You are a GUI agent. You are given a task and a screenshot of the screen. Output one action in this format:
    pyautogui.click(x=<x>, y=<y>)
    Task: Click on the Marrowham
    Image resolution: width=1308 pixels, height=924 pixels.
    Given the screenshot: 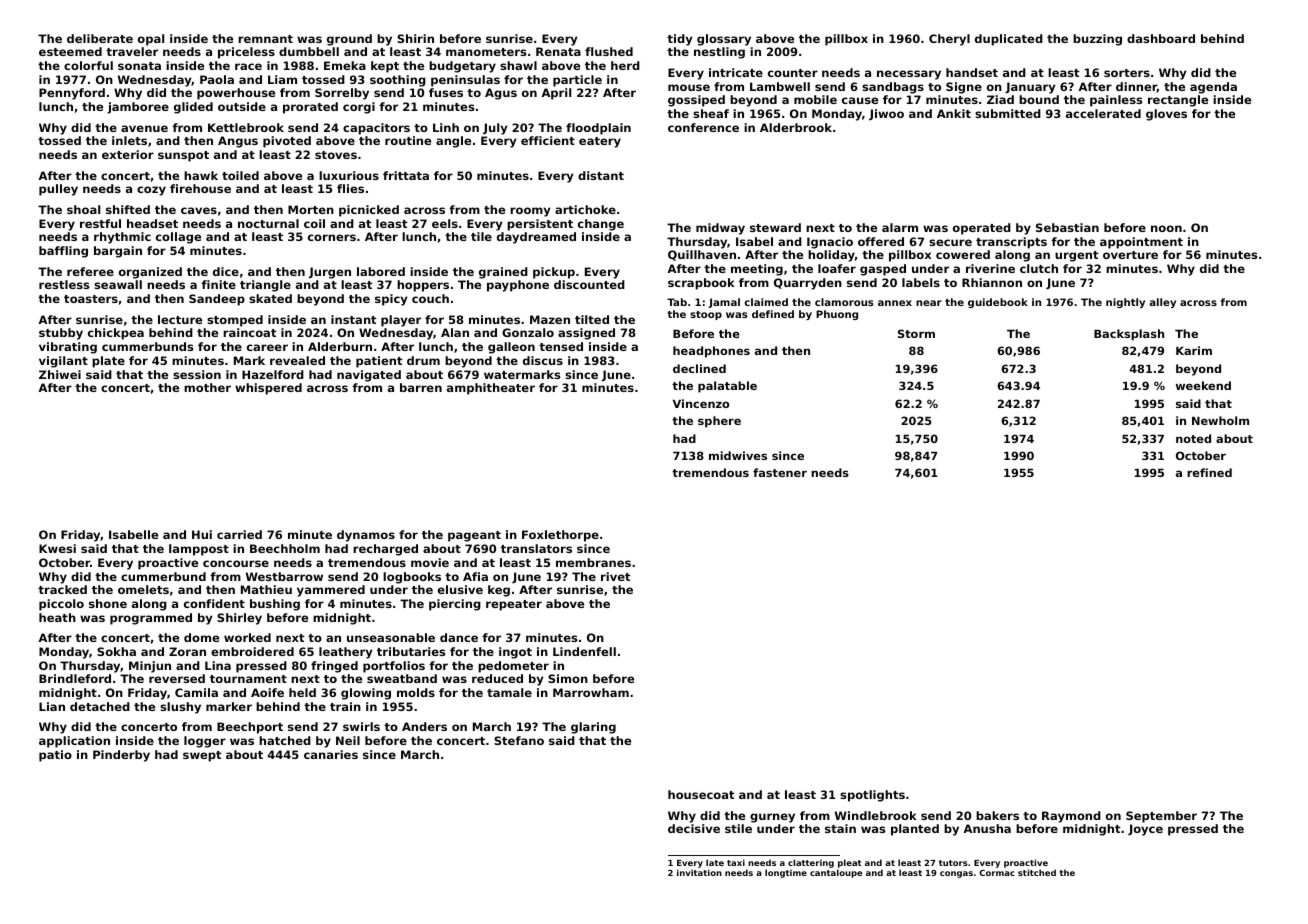 What is the action you would take?
    pyautogui.click(x=591, y=692)
